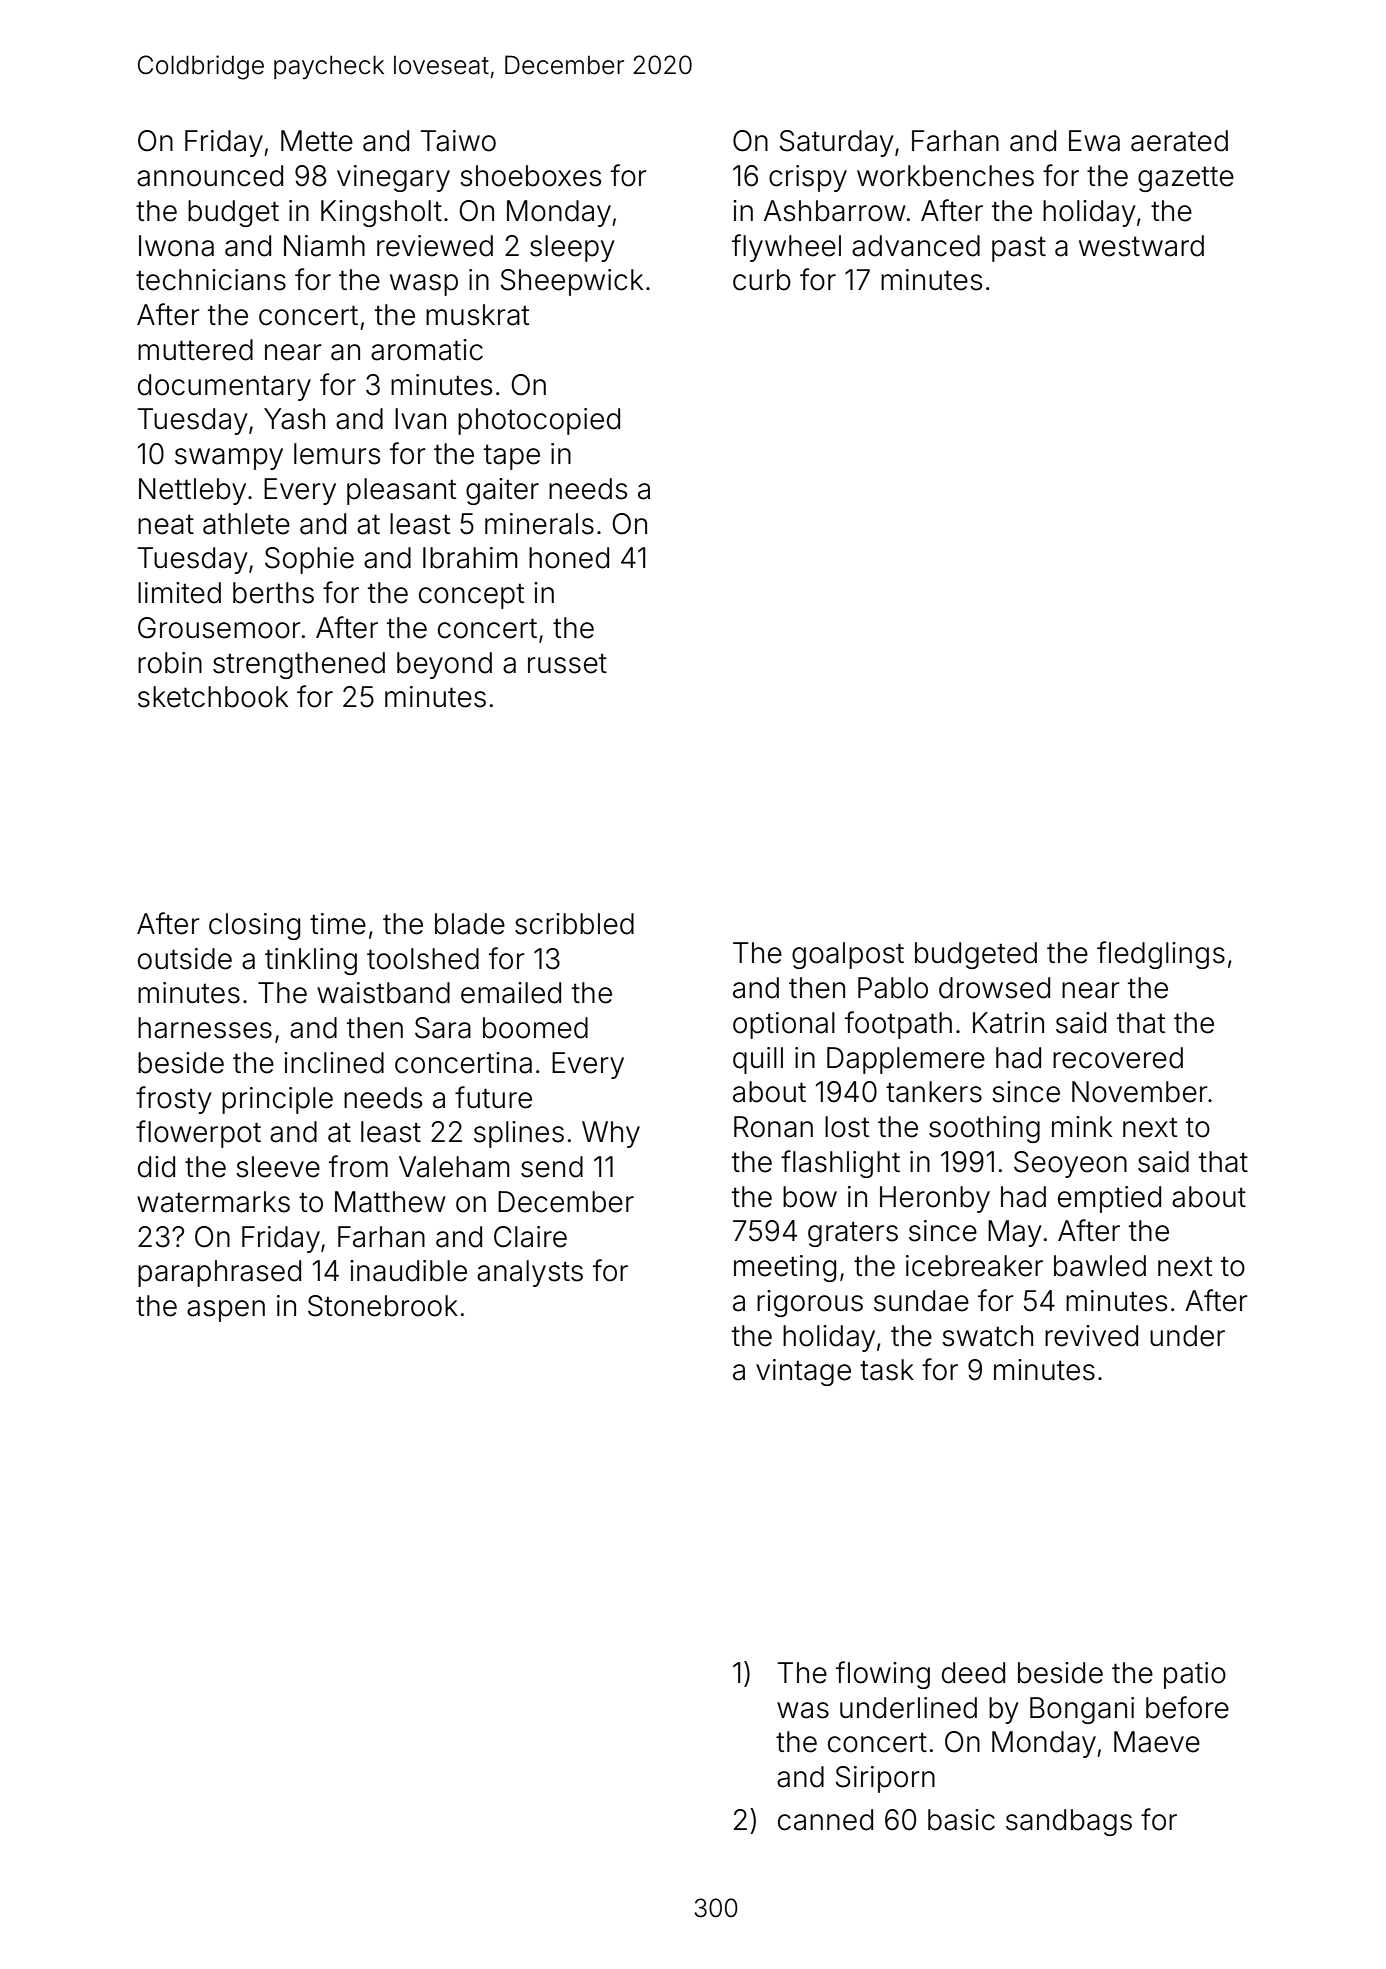 The height and width of the page is (1969, 1386). Describe the element at coordinates (226, 1311) in the page. I see `aspen` at that location.
